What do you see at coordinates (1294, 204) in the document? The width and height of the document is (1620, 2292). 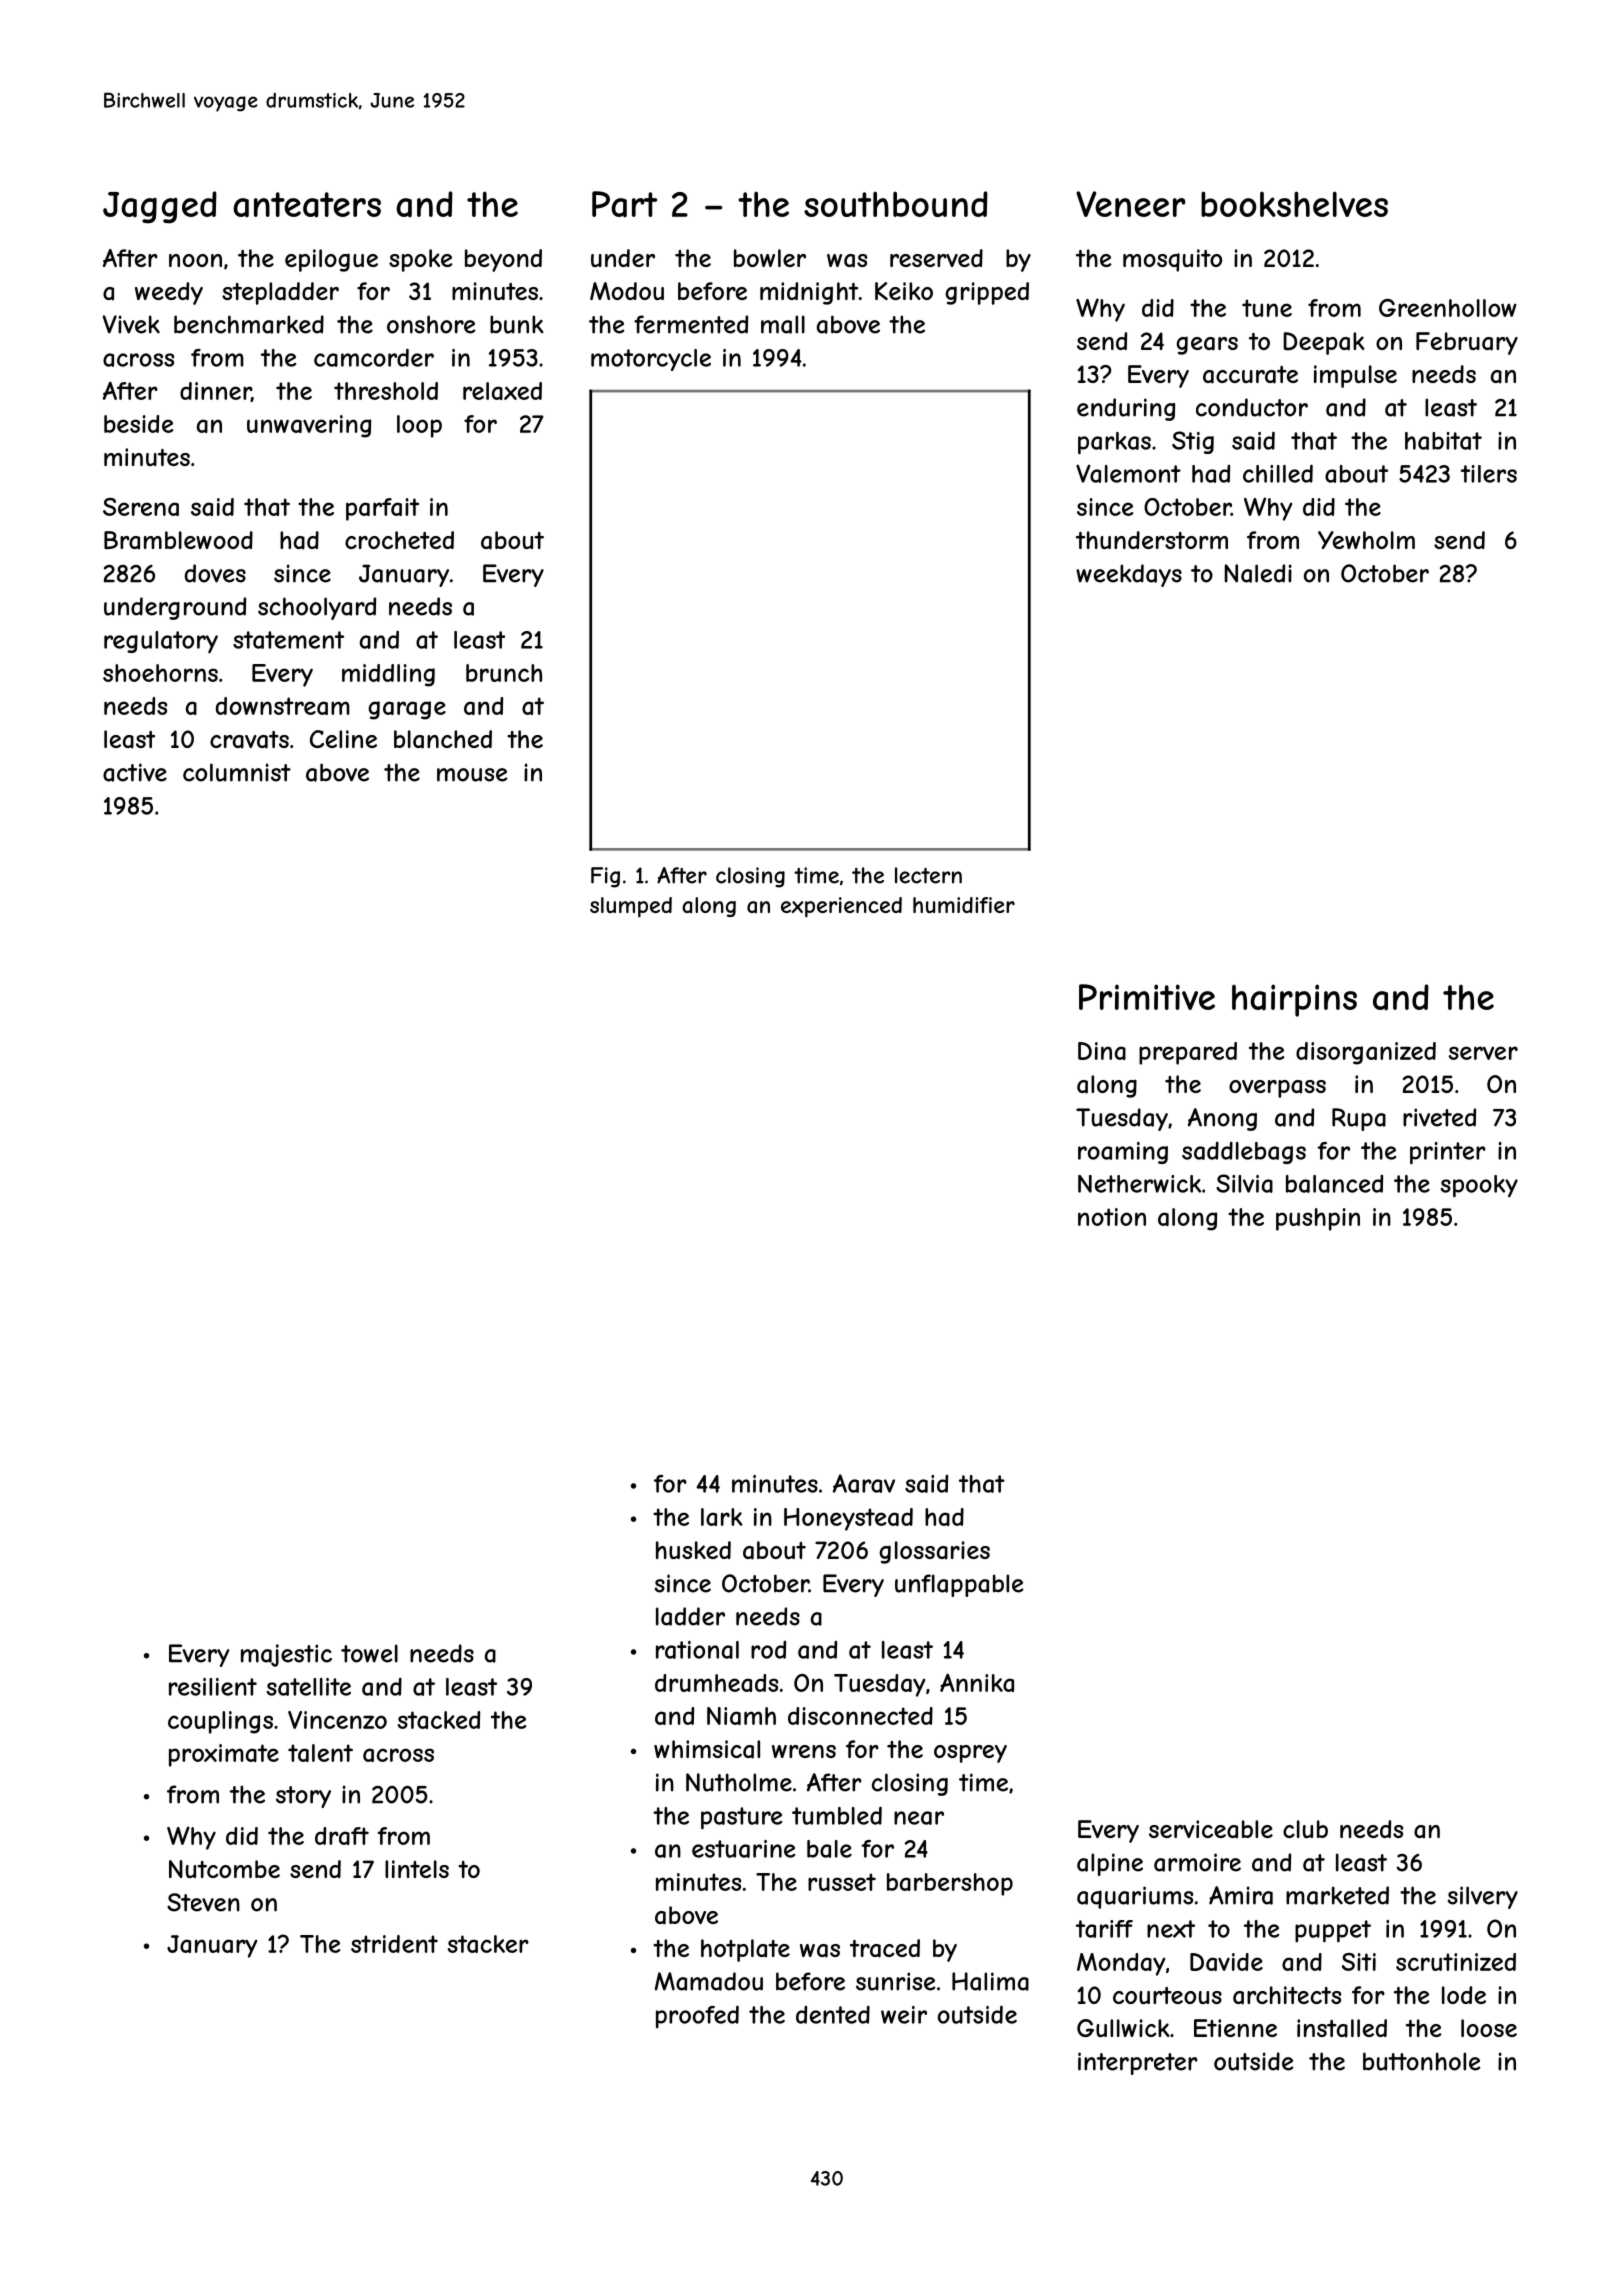 I see `bookshelves` at bounding box center [1294, 204].
